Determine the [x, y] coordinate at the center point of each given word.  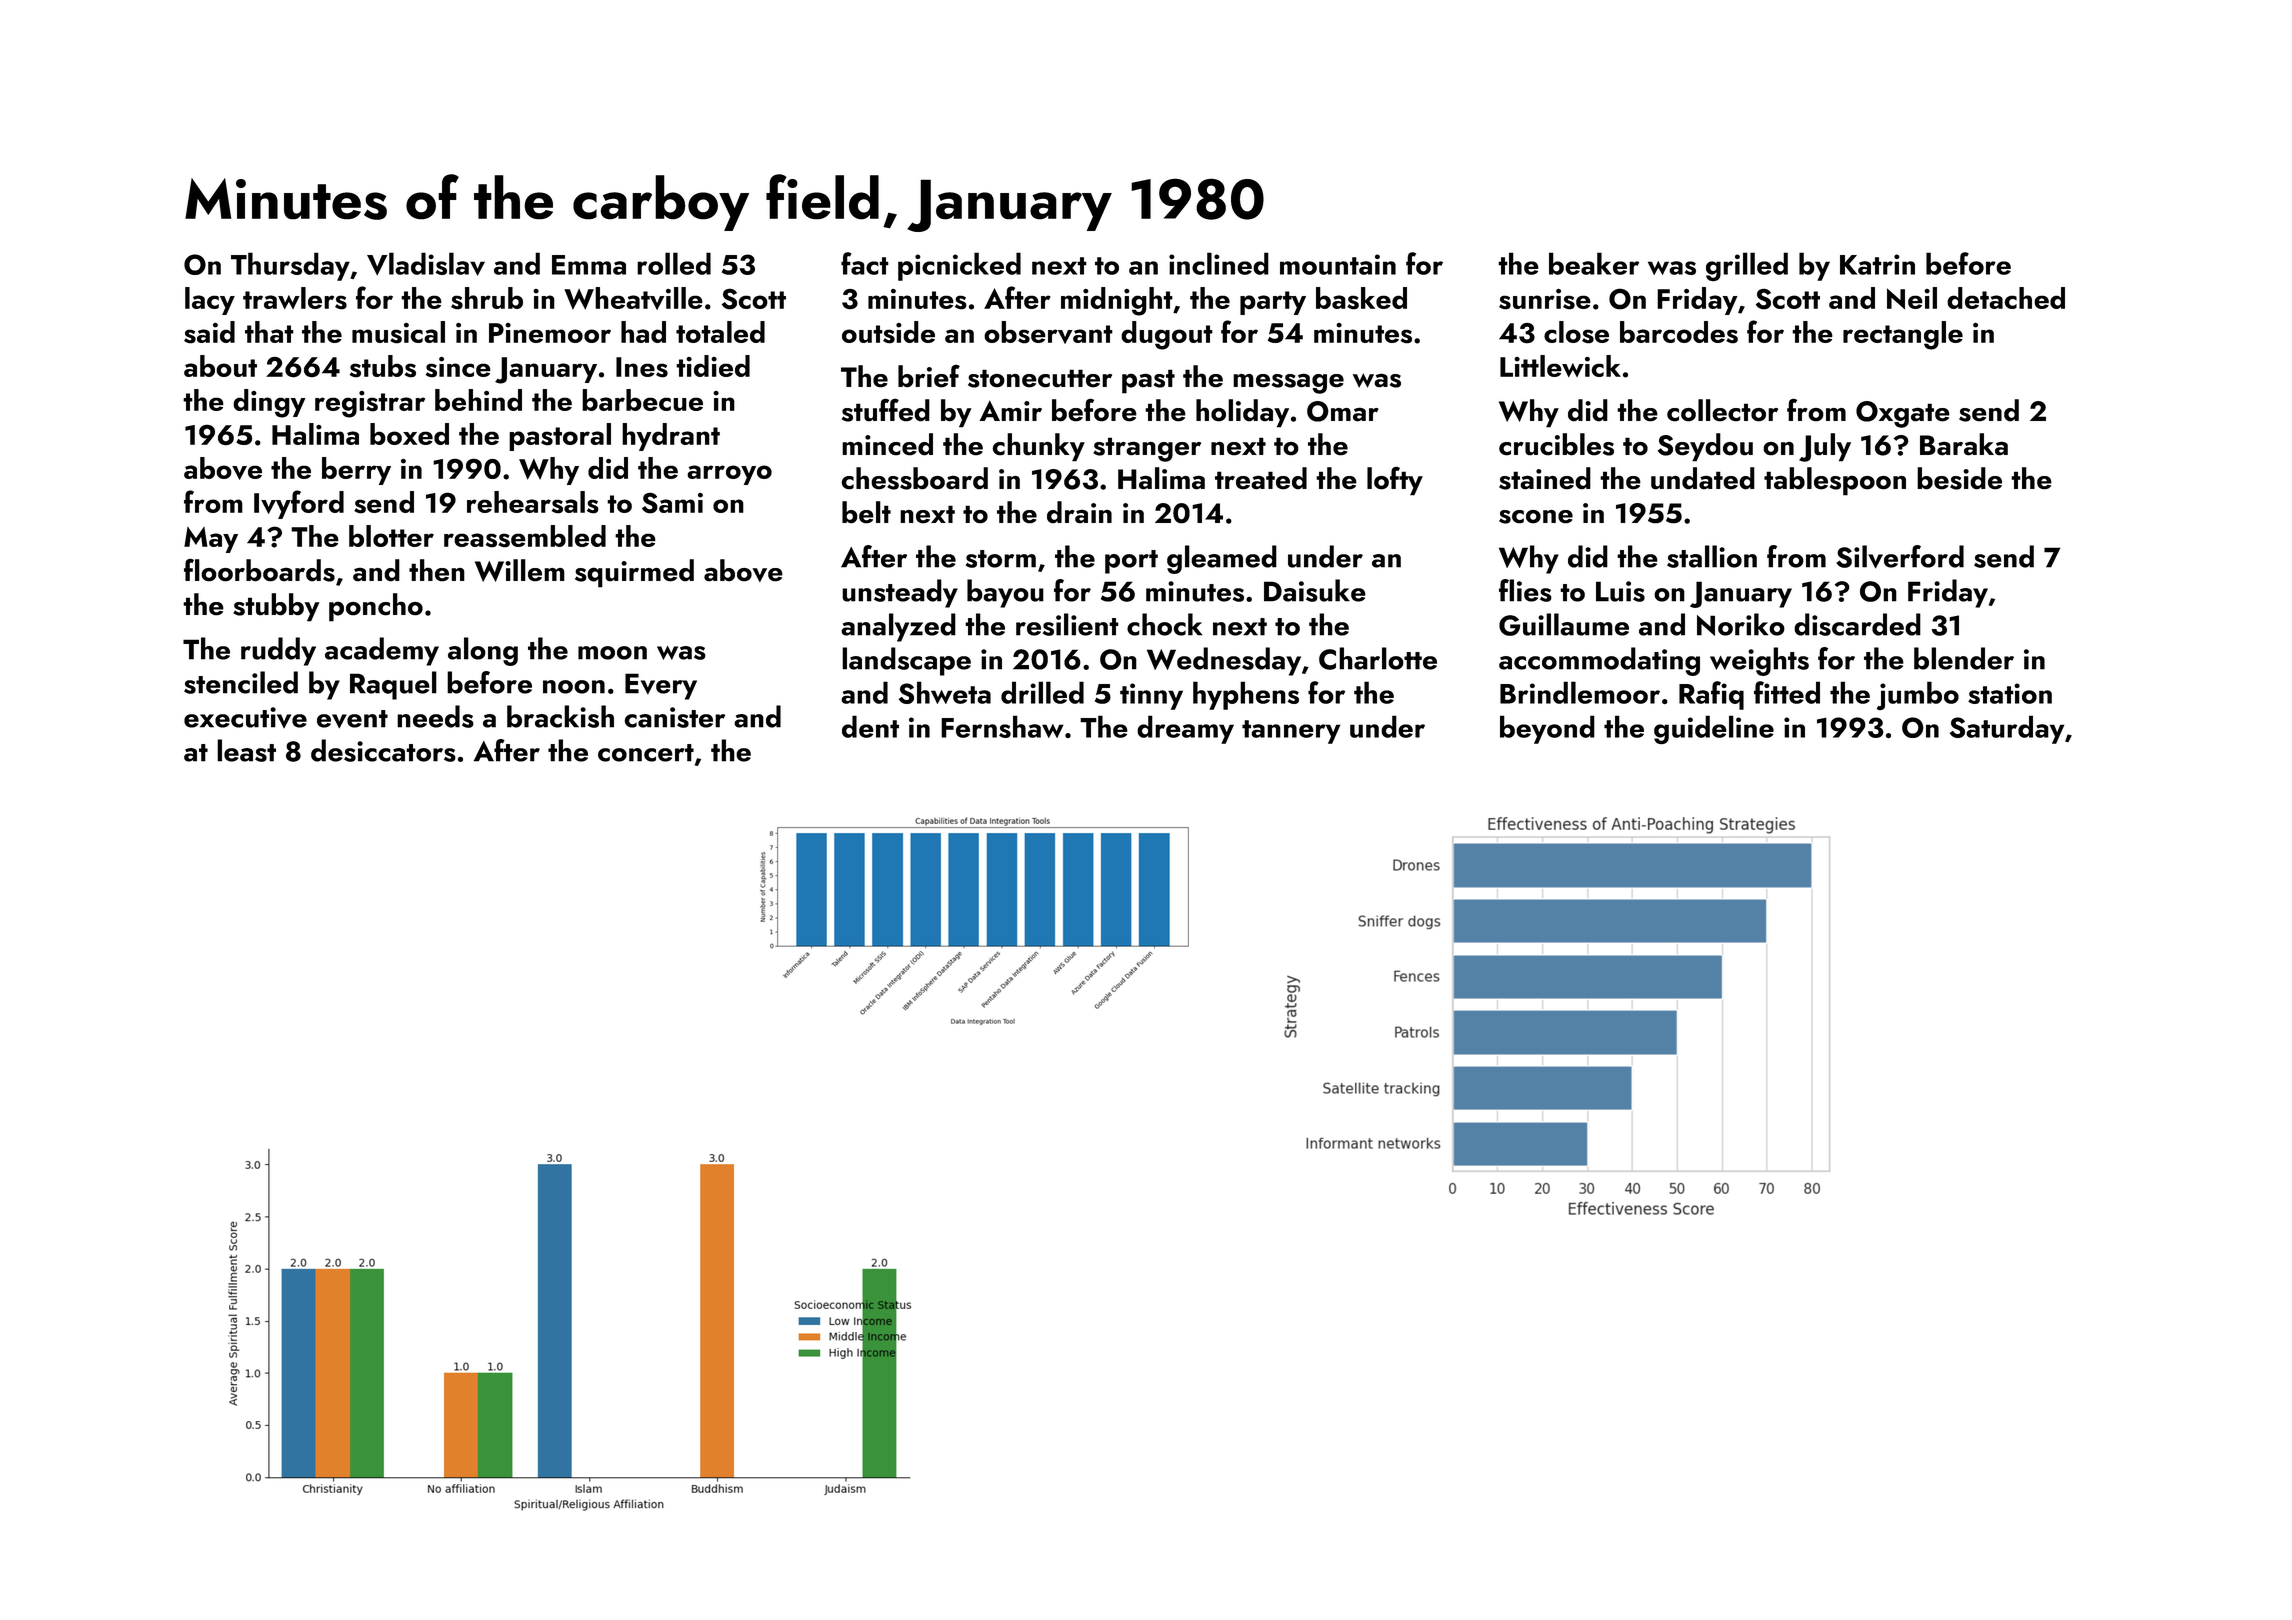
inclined [1219, 263]
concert [646, 753]
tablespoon [1835, 481]
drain [1079, 512]
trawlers [295, 298]
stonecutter [1040, 378]
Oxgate [1903, 414]
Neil [1912, 298]
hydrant [671, 437]
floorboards [259, 570]
